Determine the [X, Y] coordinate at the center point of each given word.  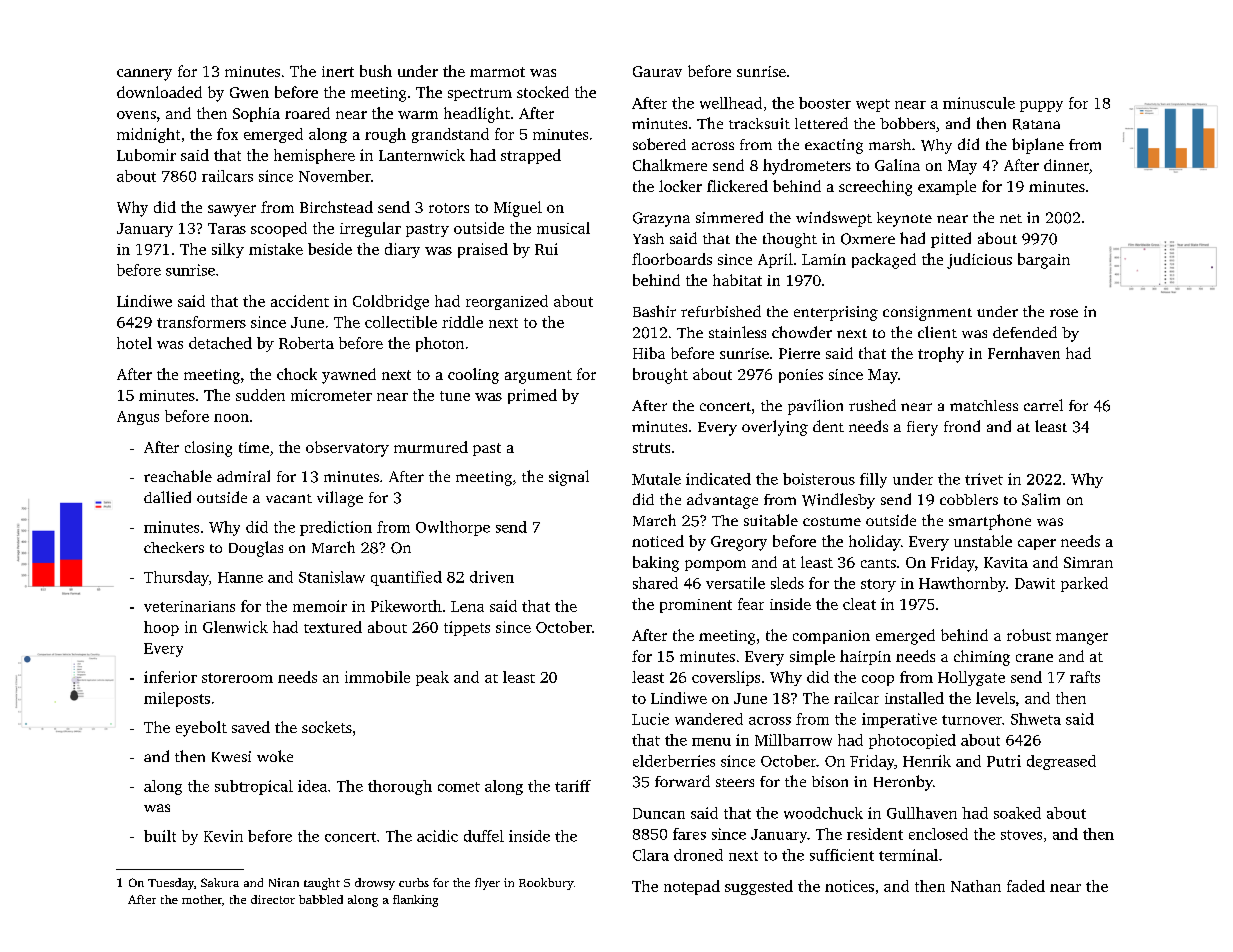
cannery [144, 75]
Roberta [306, 343]
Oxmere [868, 239]
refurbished [721, 311]
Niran [284, 882]
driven [492, 577]
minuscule [979, 103]
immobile [377, 677]
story [878, 585]
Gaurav [657, 71]
